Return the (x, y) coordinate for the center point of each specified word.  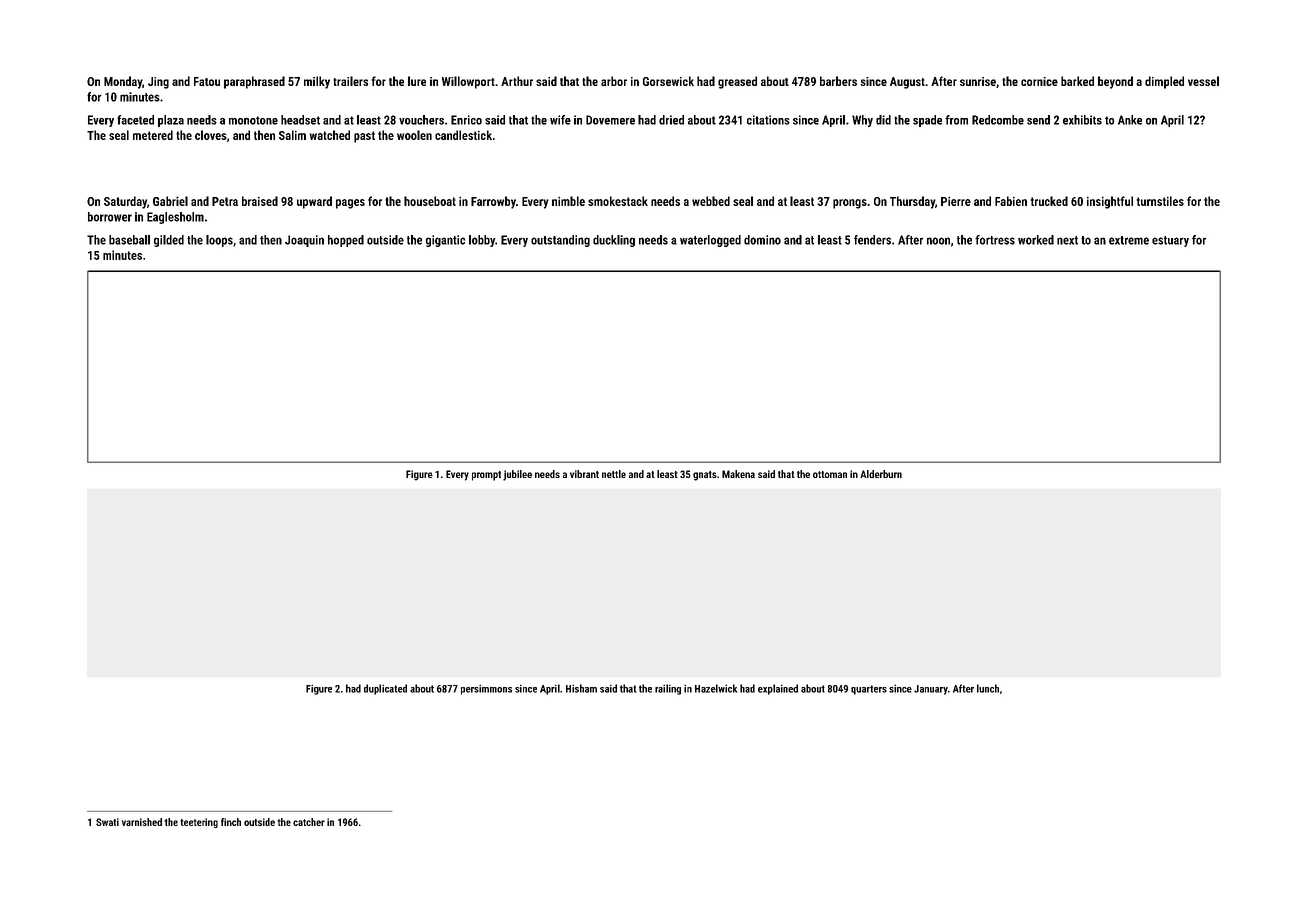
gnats (705, 476)
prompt (486, 476)
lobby (482, 241)
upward (314, 202)
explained (778, 689)
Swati (107, 822)
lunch (988, 688)
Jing (158, 83)
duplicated (385, 689)
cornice (1039, 81)
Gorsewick (668, 81)
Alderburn (881, 474)
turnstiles (1160, 201)
